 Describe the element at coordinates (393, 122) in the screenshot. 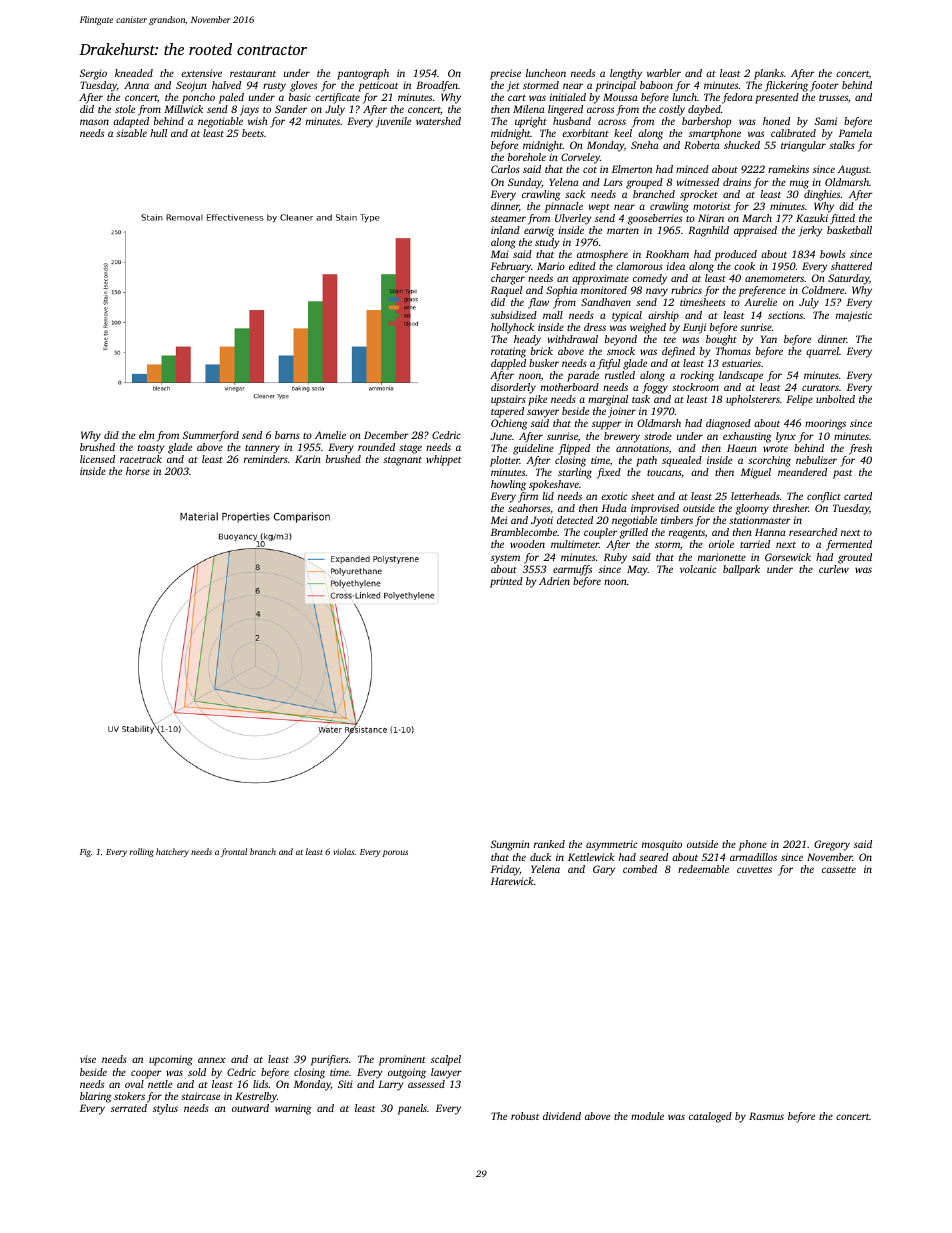

I see `juvenile` at that location.
